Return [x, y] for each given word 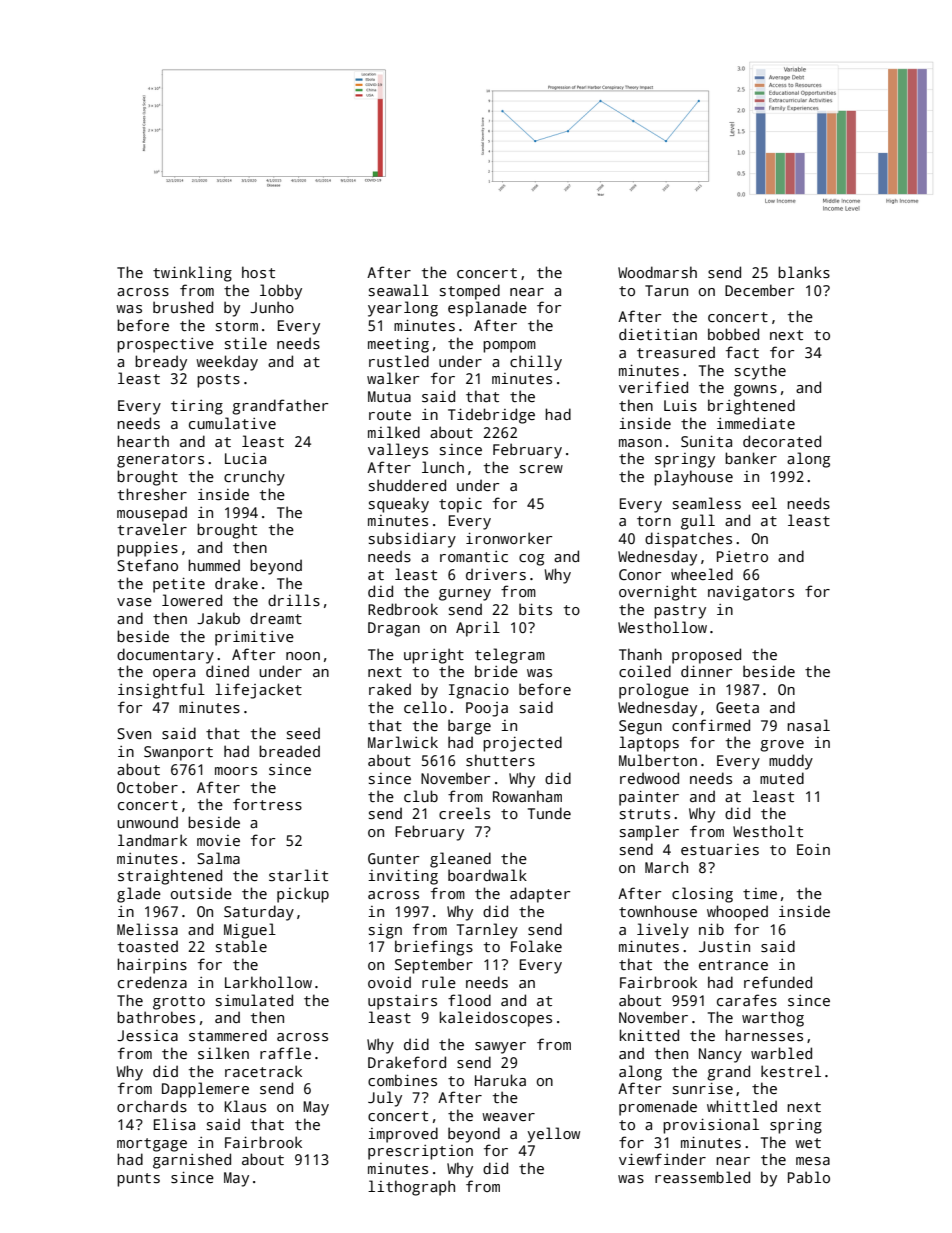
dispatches [688, 540]
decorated [782, 441]
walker [393, 378]
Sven [134, 734]
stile [246, 343]
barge [469, 727]
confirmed [711, 725]
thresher [152, 494]
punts [138, 1180]
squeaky [399, 505]
